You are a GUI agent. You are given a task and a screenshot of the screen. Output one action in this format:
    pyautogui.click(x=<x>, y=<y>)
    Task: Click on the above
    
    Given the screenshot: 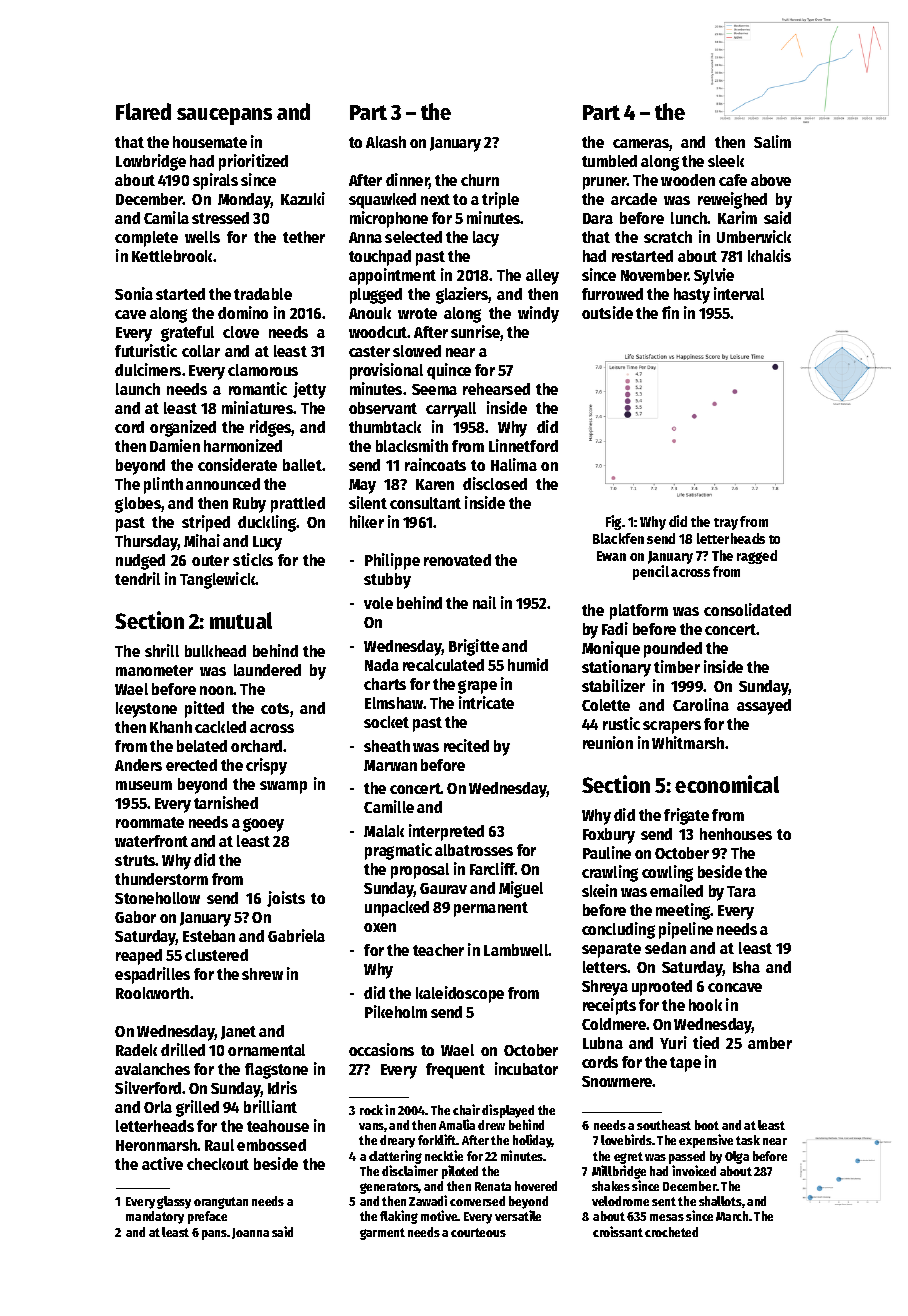 What is the action you would take?
    pyautogui.click(x=771, y=180)
